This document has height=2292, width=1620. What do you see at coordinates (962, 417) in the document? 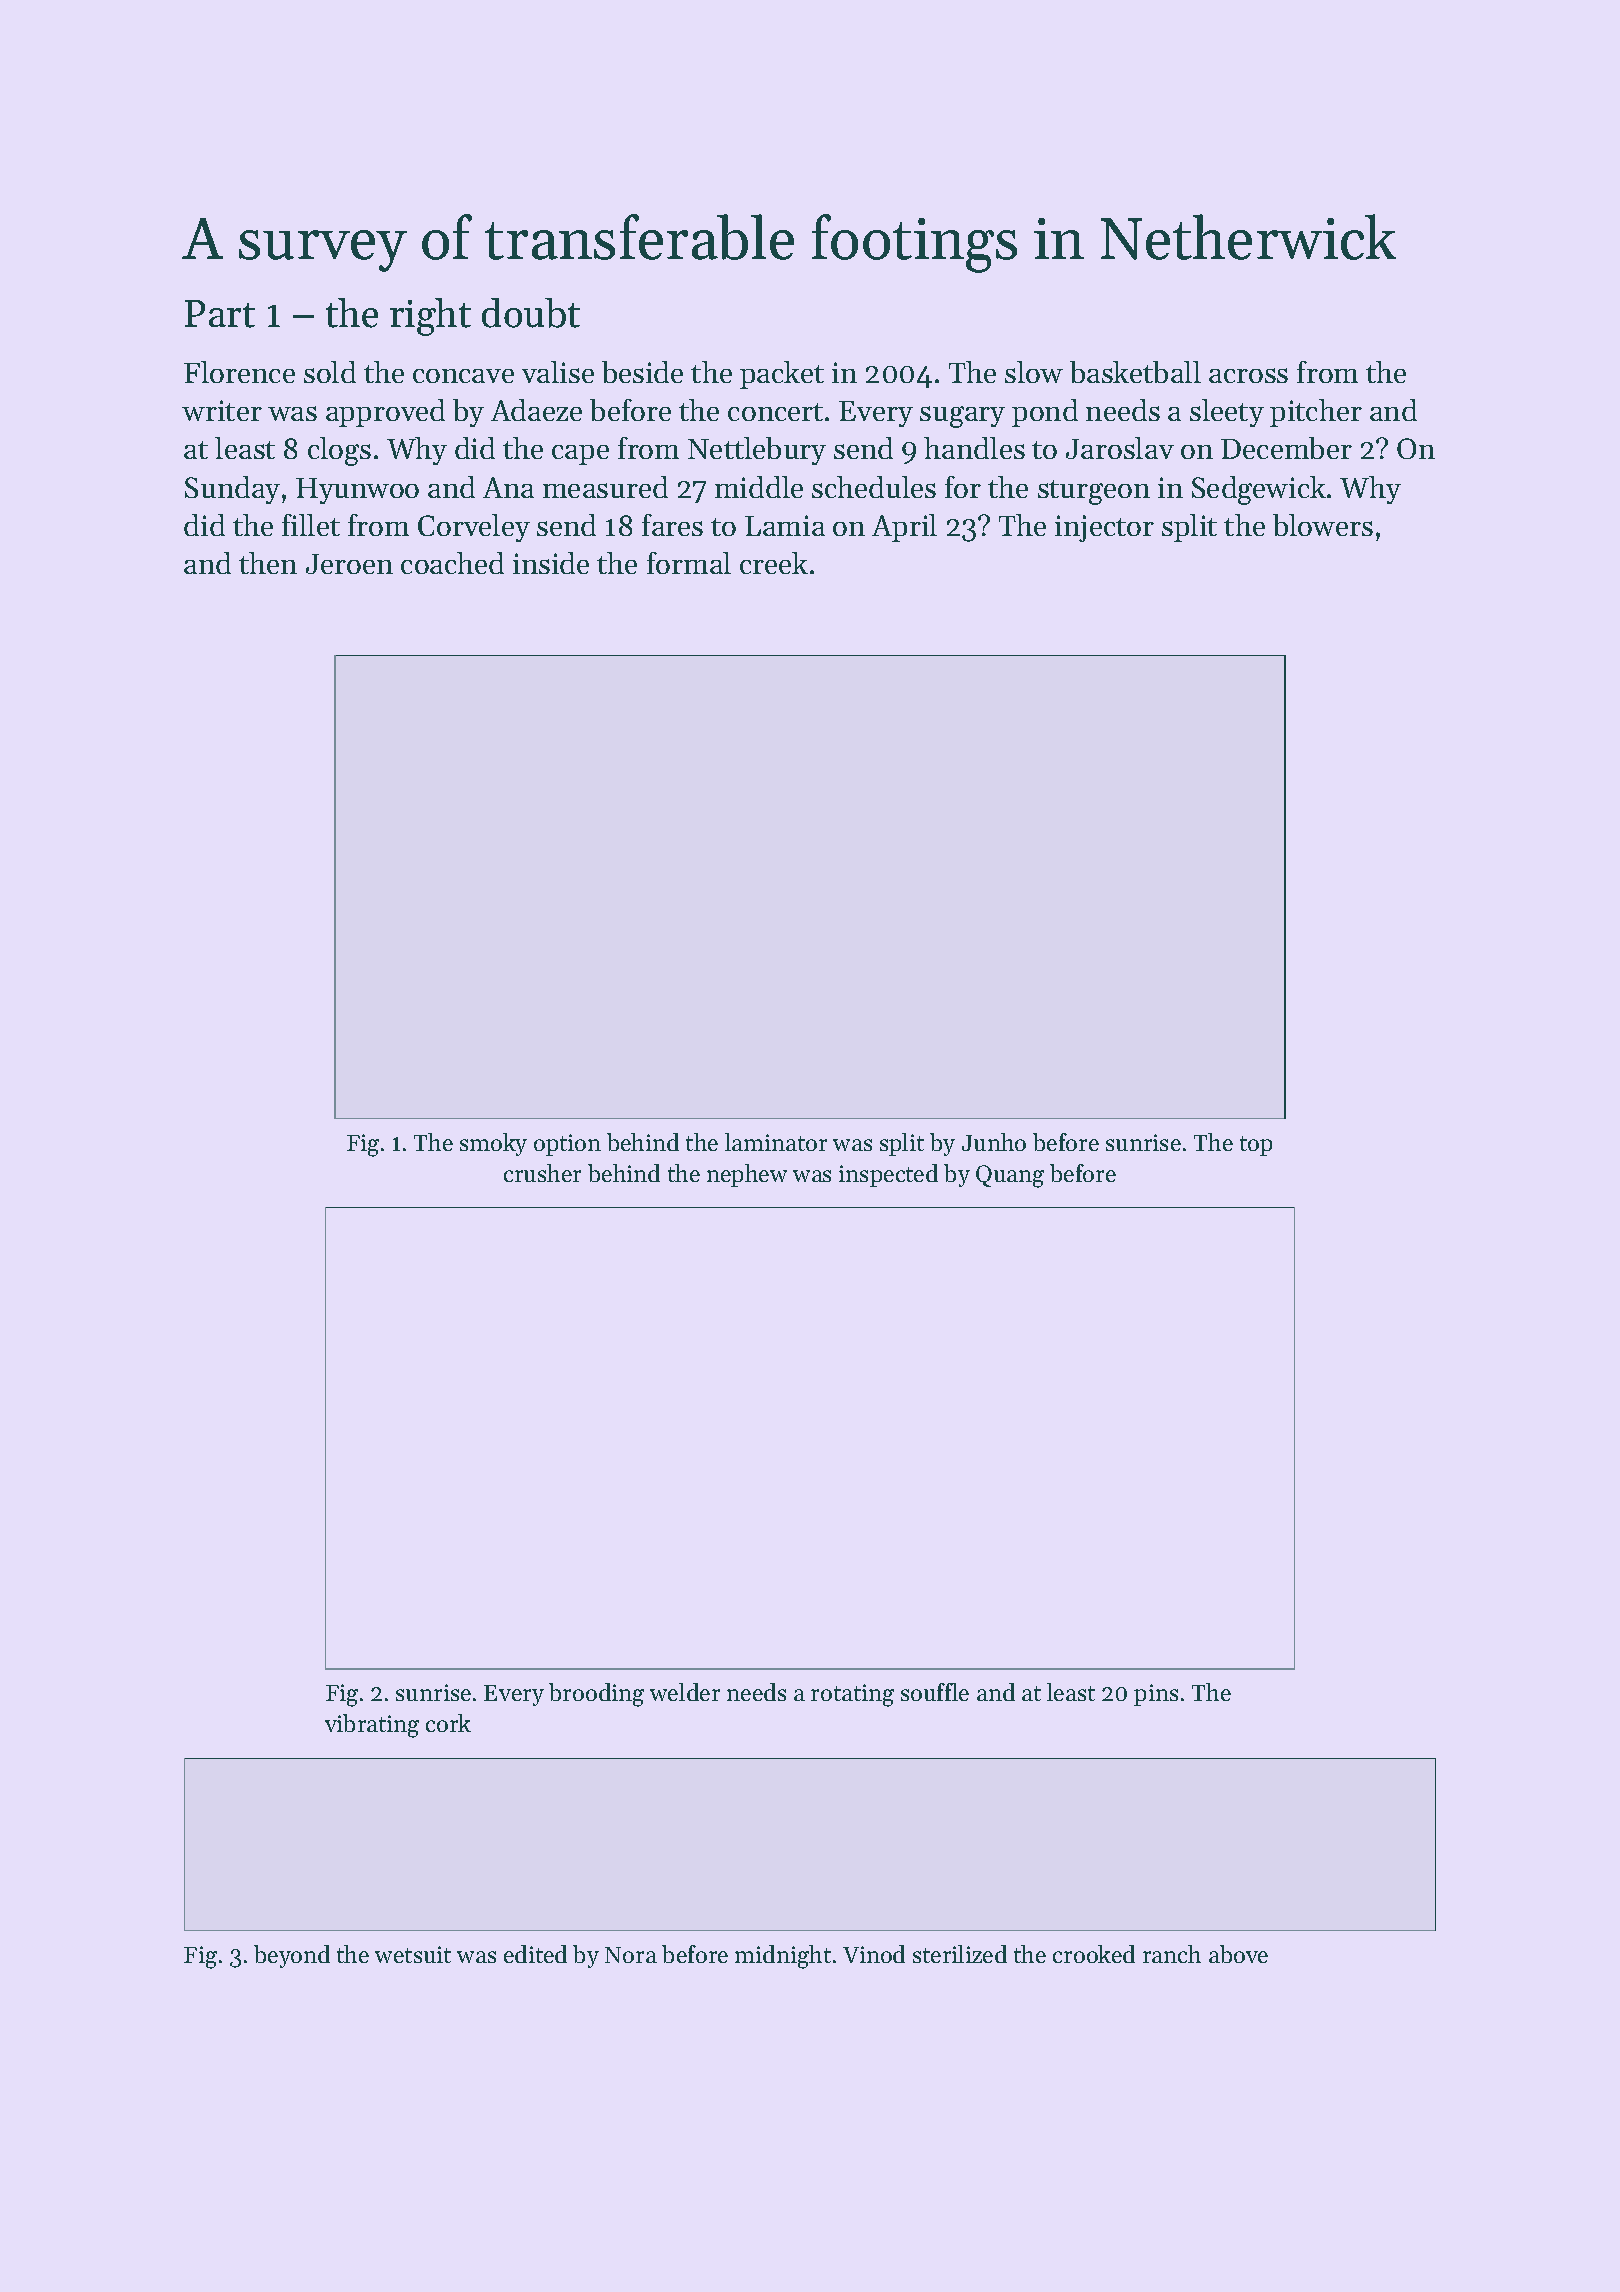
I see `sugary` at bounding box center [962, 417].
